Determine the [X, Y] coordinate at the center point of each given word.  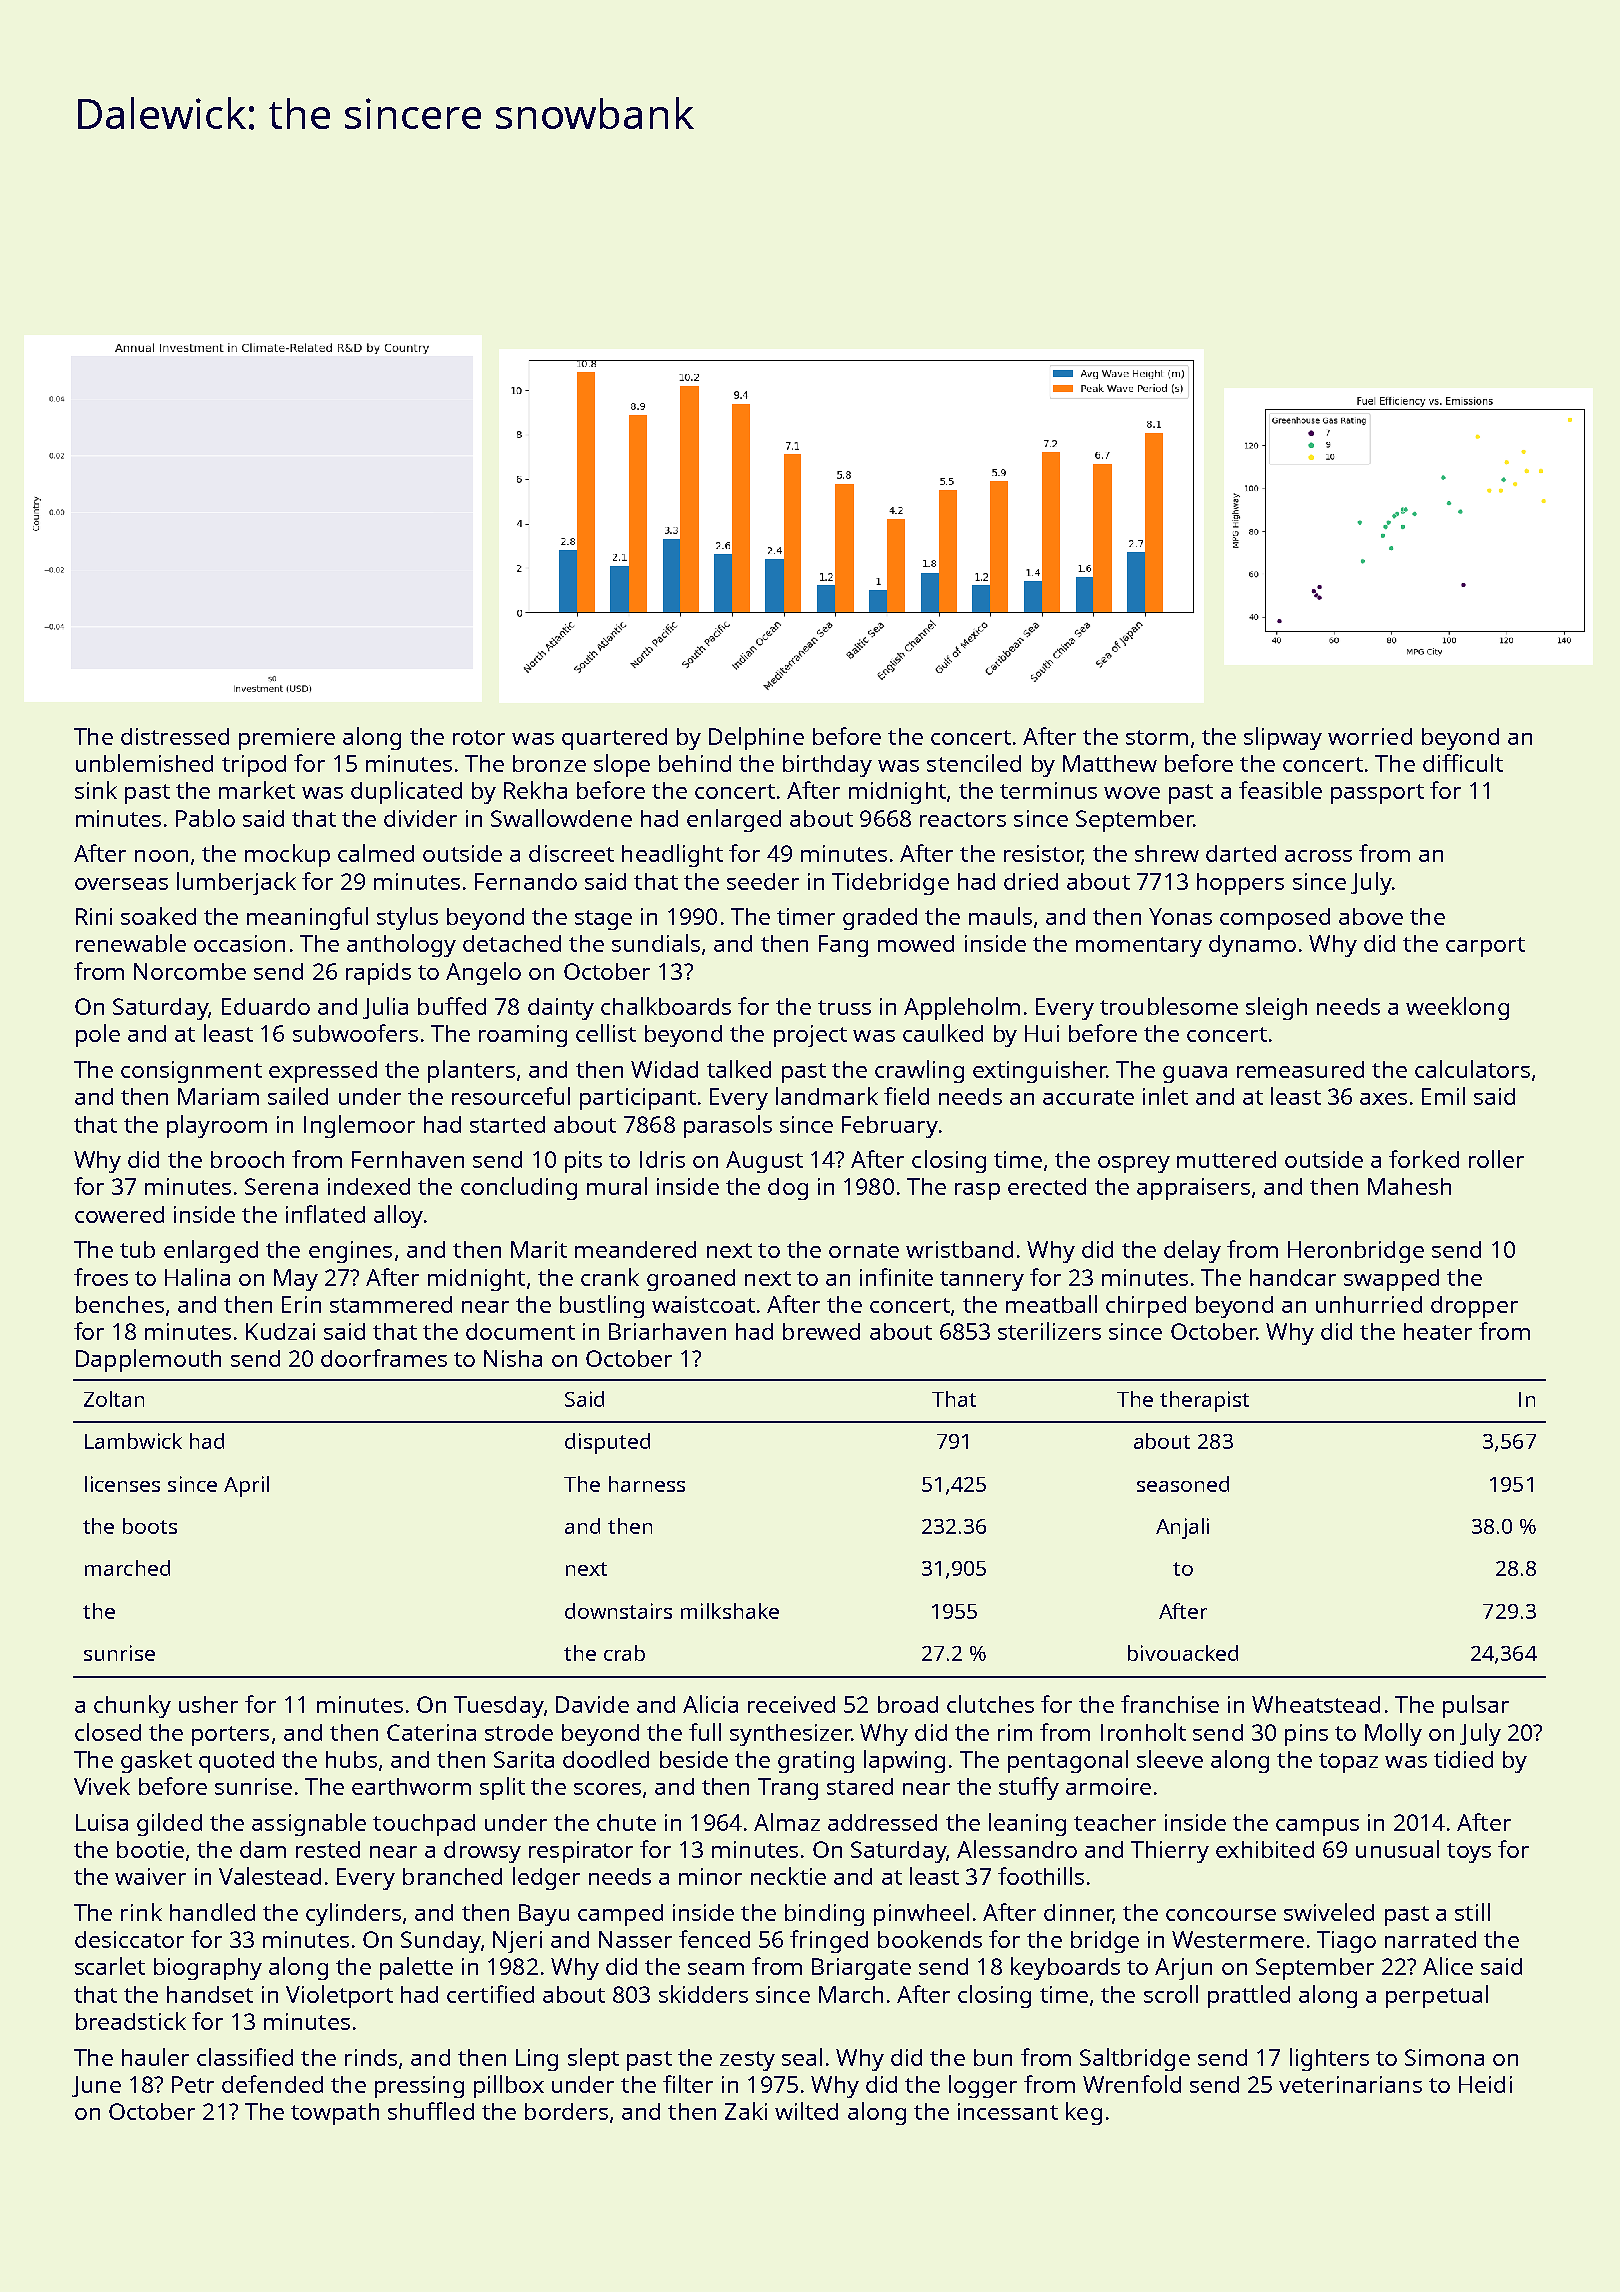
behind [695, 763]
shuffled [431, 2111]
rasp [977, 1191]
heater [1438, 1331]
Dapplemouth [148, 1360]
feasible [1280, 790]
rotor [479, 737]
